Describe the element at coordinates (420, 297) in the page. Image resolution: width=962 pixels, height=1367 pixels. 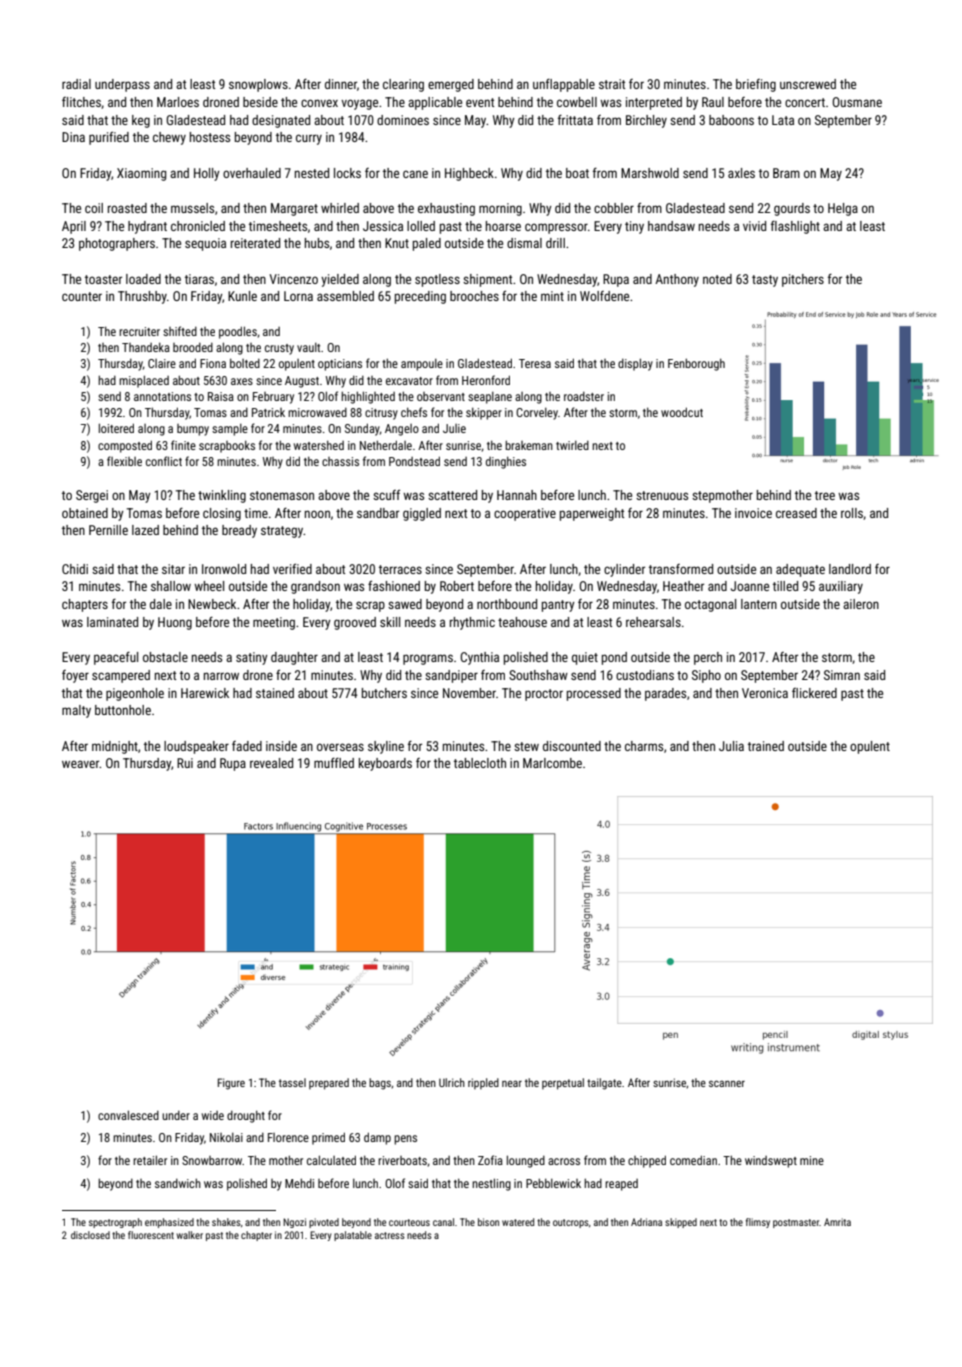
I see `preceding` at that location.
